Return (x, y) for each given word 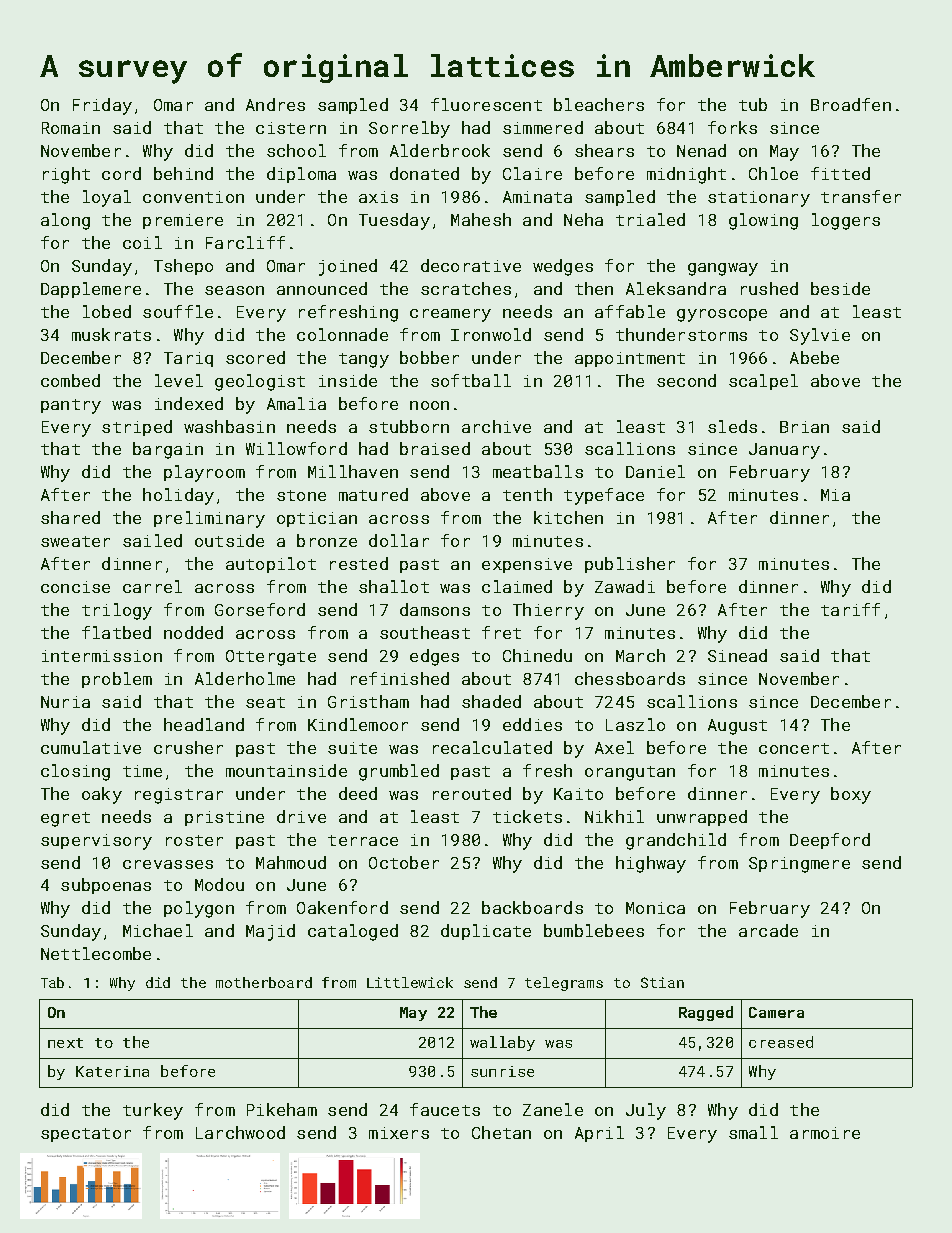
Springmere (799, 865)
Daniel (655, 471)
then (594, 288)
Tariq (188, 359)
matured (373, 494)
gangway (723, 269)
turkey (153, 1111)
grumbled (399, 772)
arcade (768, 930)
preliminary (209, 519)
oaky (102, 795)
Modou (219, 884)
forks (732, 127)
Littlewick (410, 982)
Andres (275, 104)
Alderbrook (440, 150)
